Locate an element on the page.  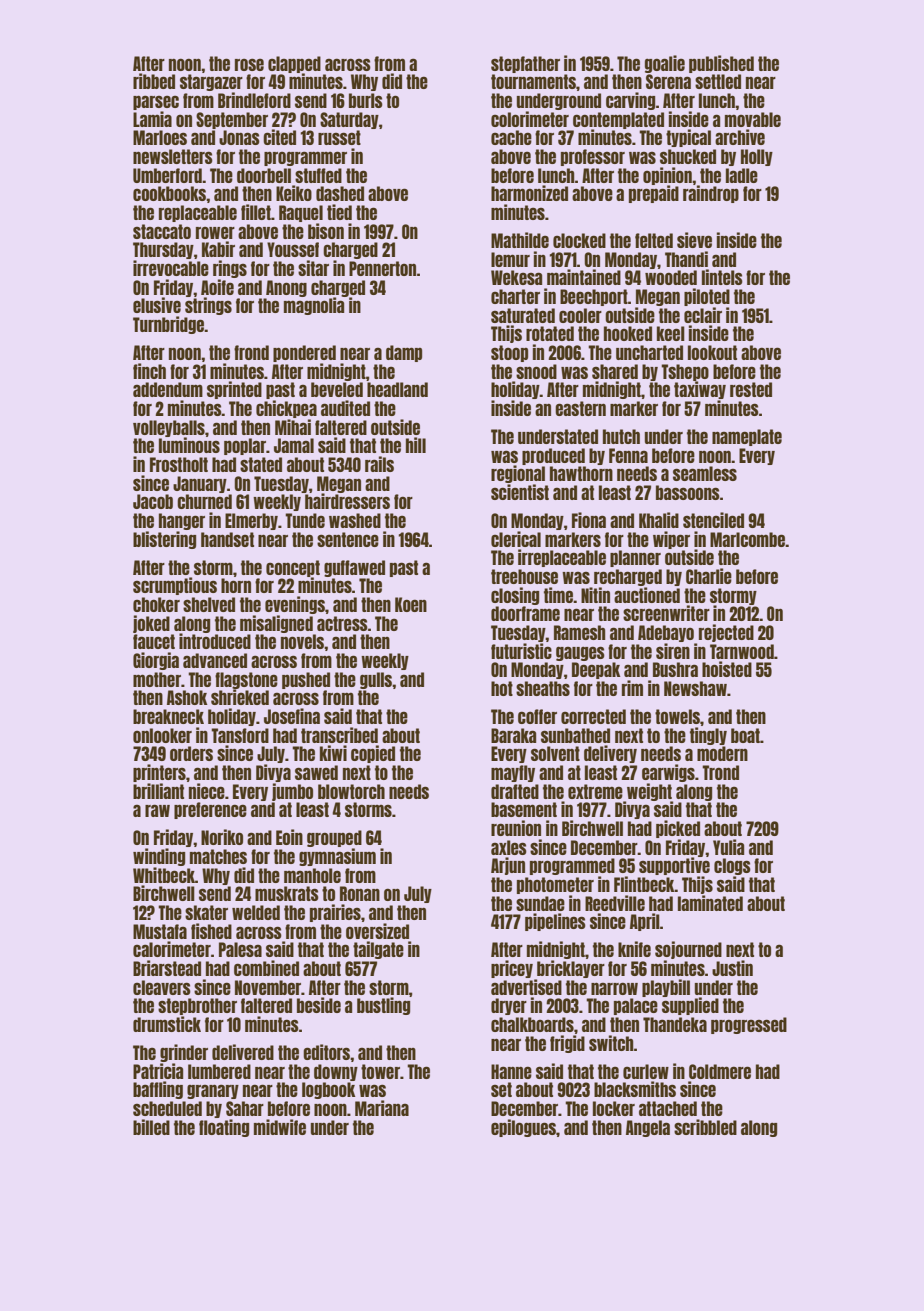
welded is located at coordinates (256, 912).
